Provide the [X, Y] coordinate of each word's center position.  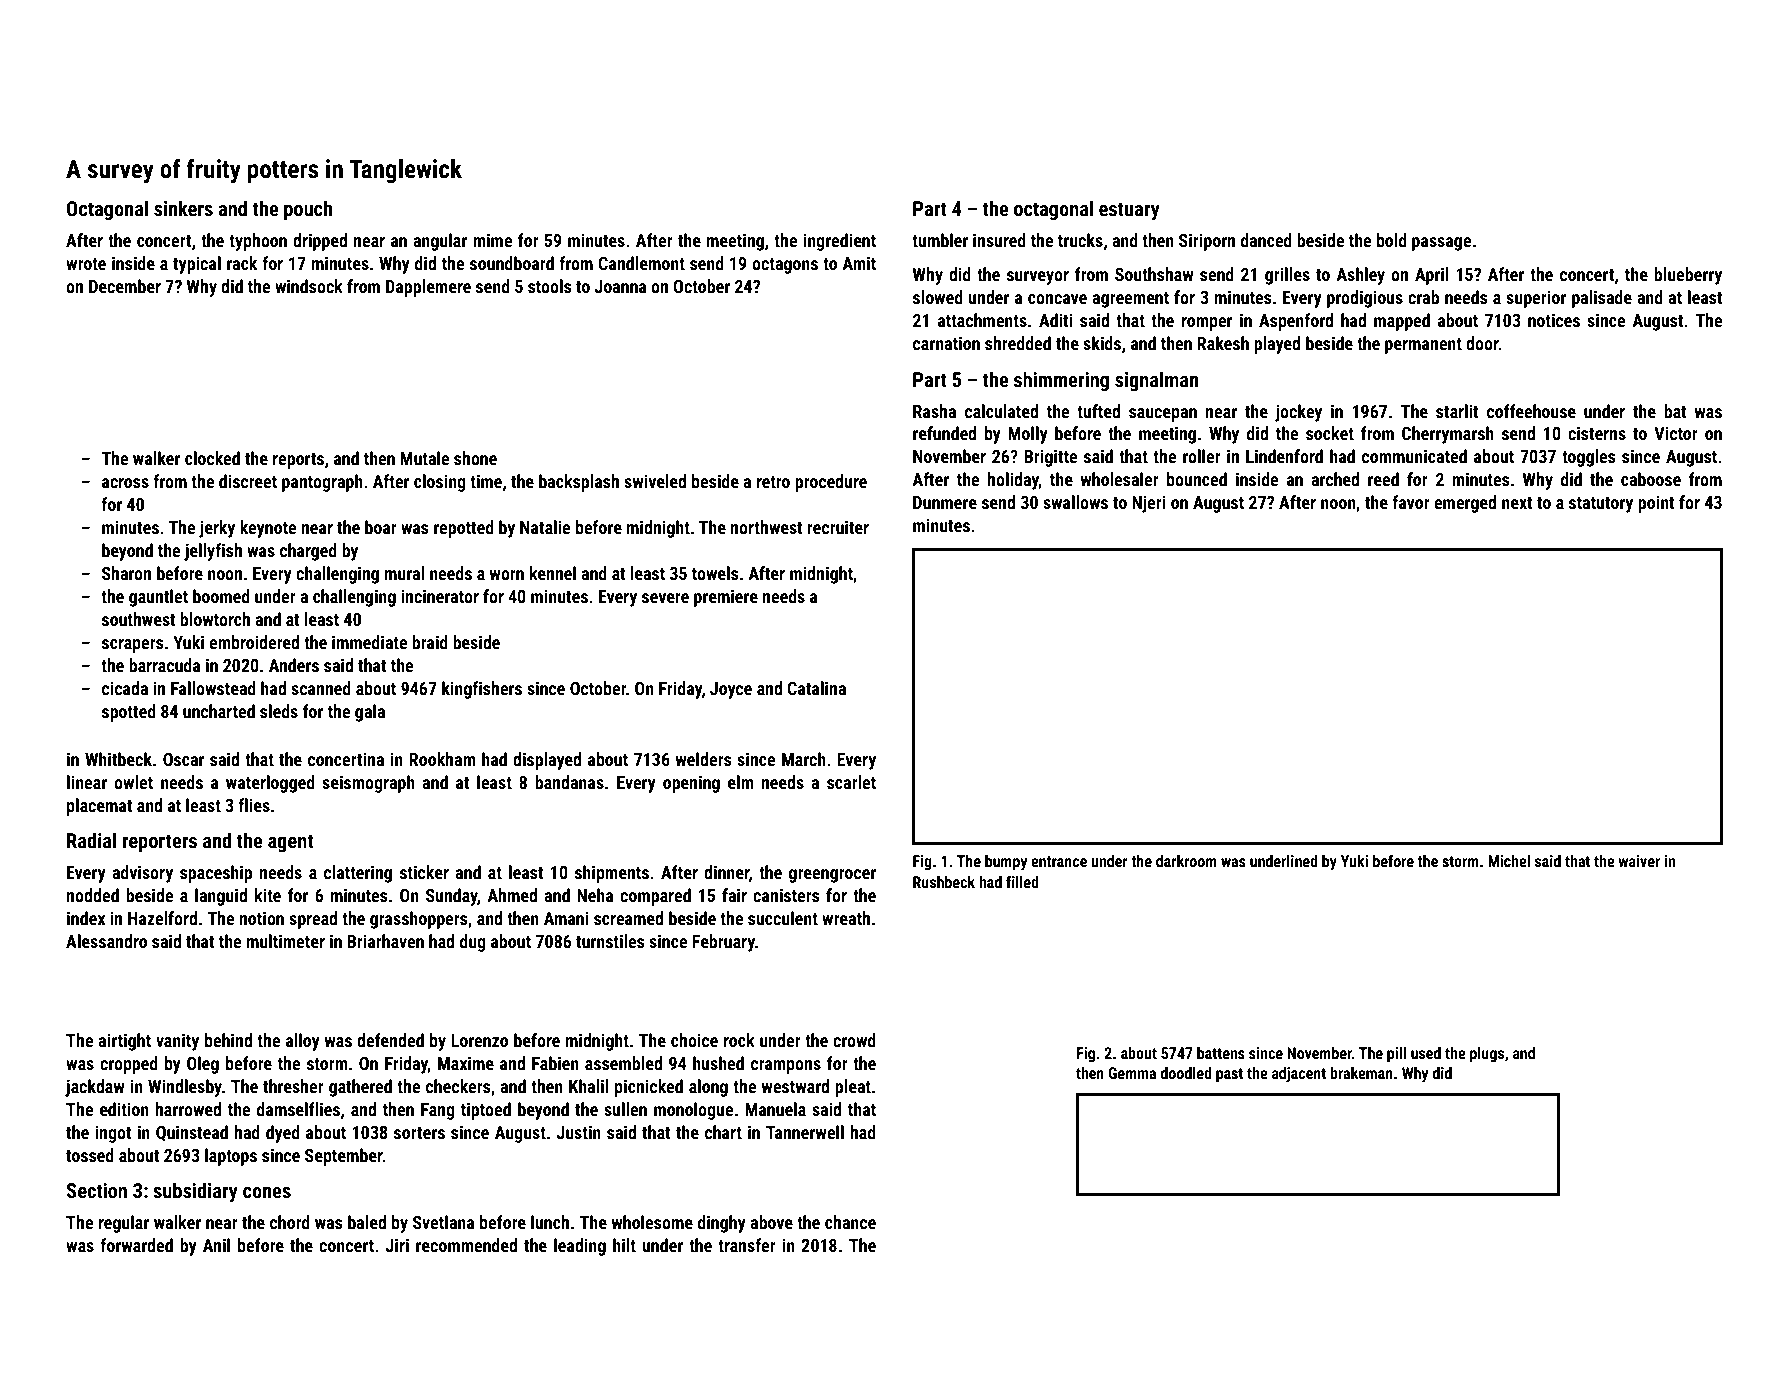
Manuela [775, 1109]
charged [308, 552]
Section [96, 1190]
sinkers [183, 208]
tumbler [940, 240]
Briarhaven [385, 941]
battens [1221, 1053]
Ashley [1360, 276]
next [1517, 503]
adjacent [1299, 1074]
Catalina [816, 688]
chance [850, 1222]
